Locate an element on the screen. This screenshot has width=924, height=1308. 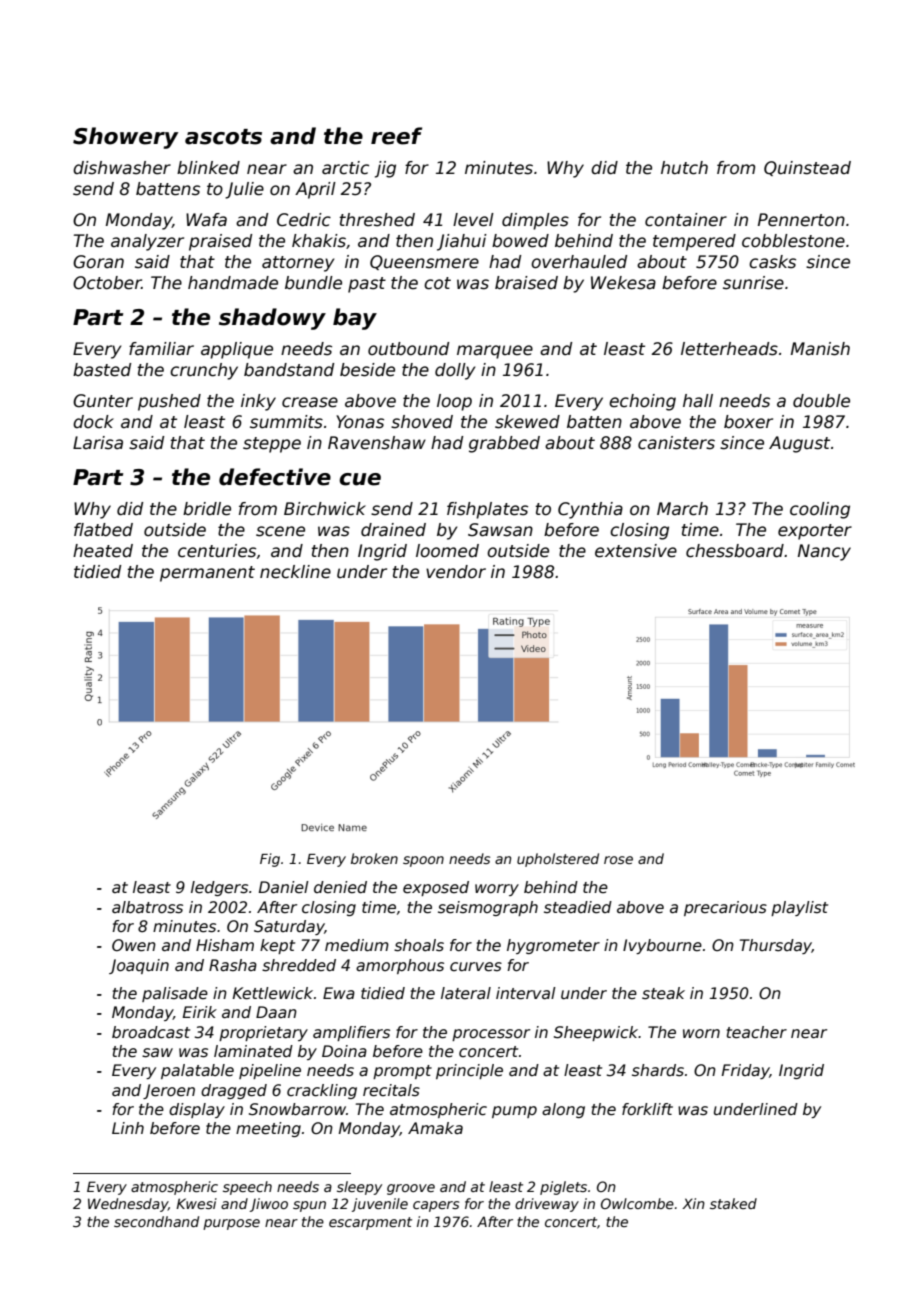
Hisham is located at coordinates (225, 945).
